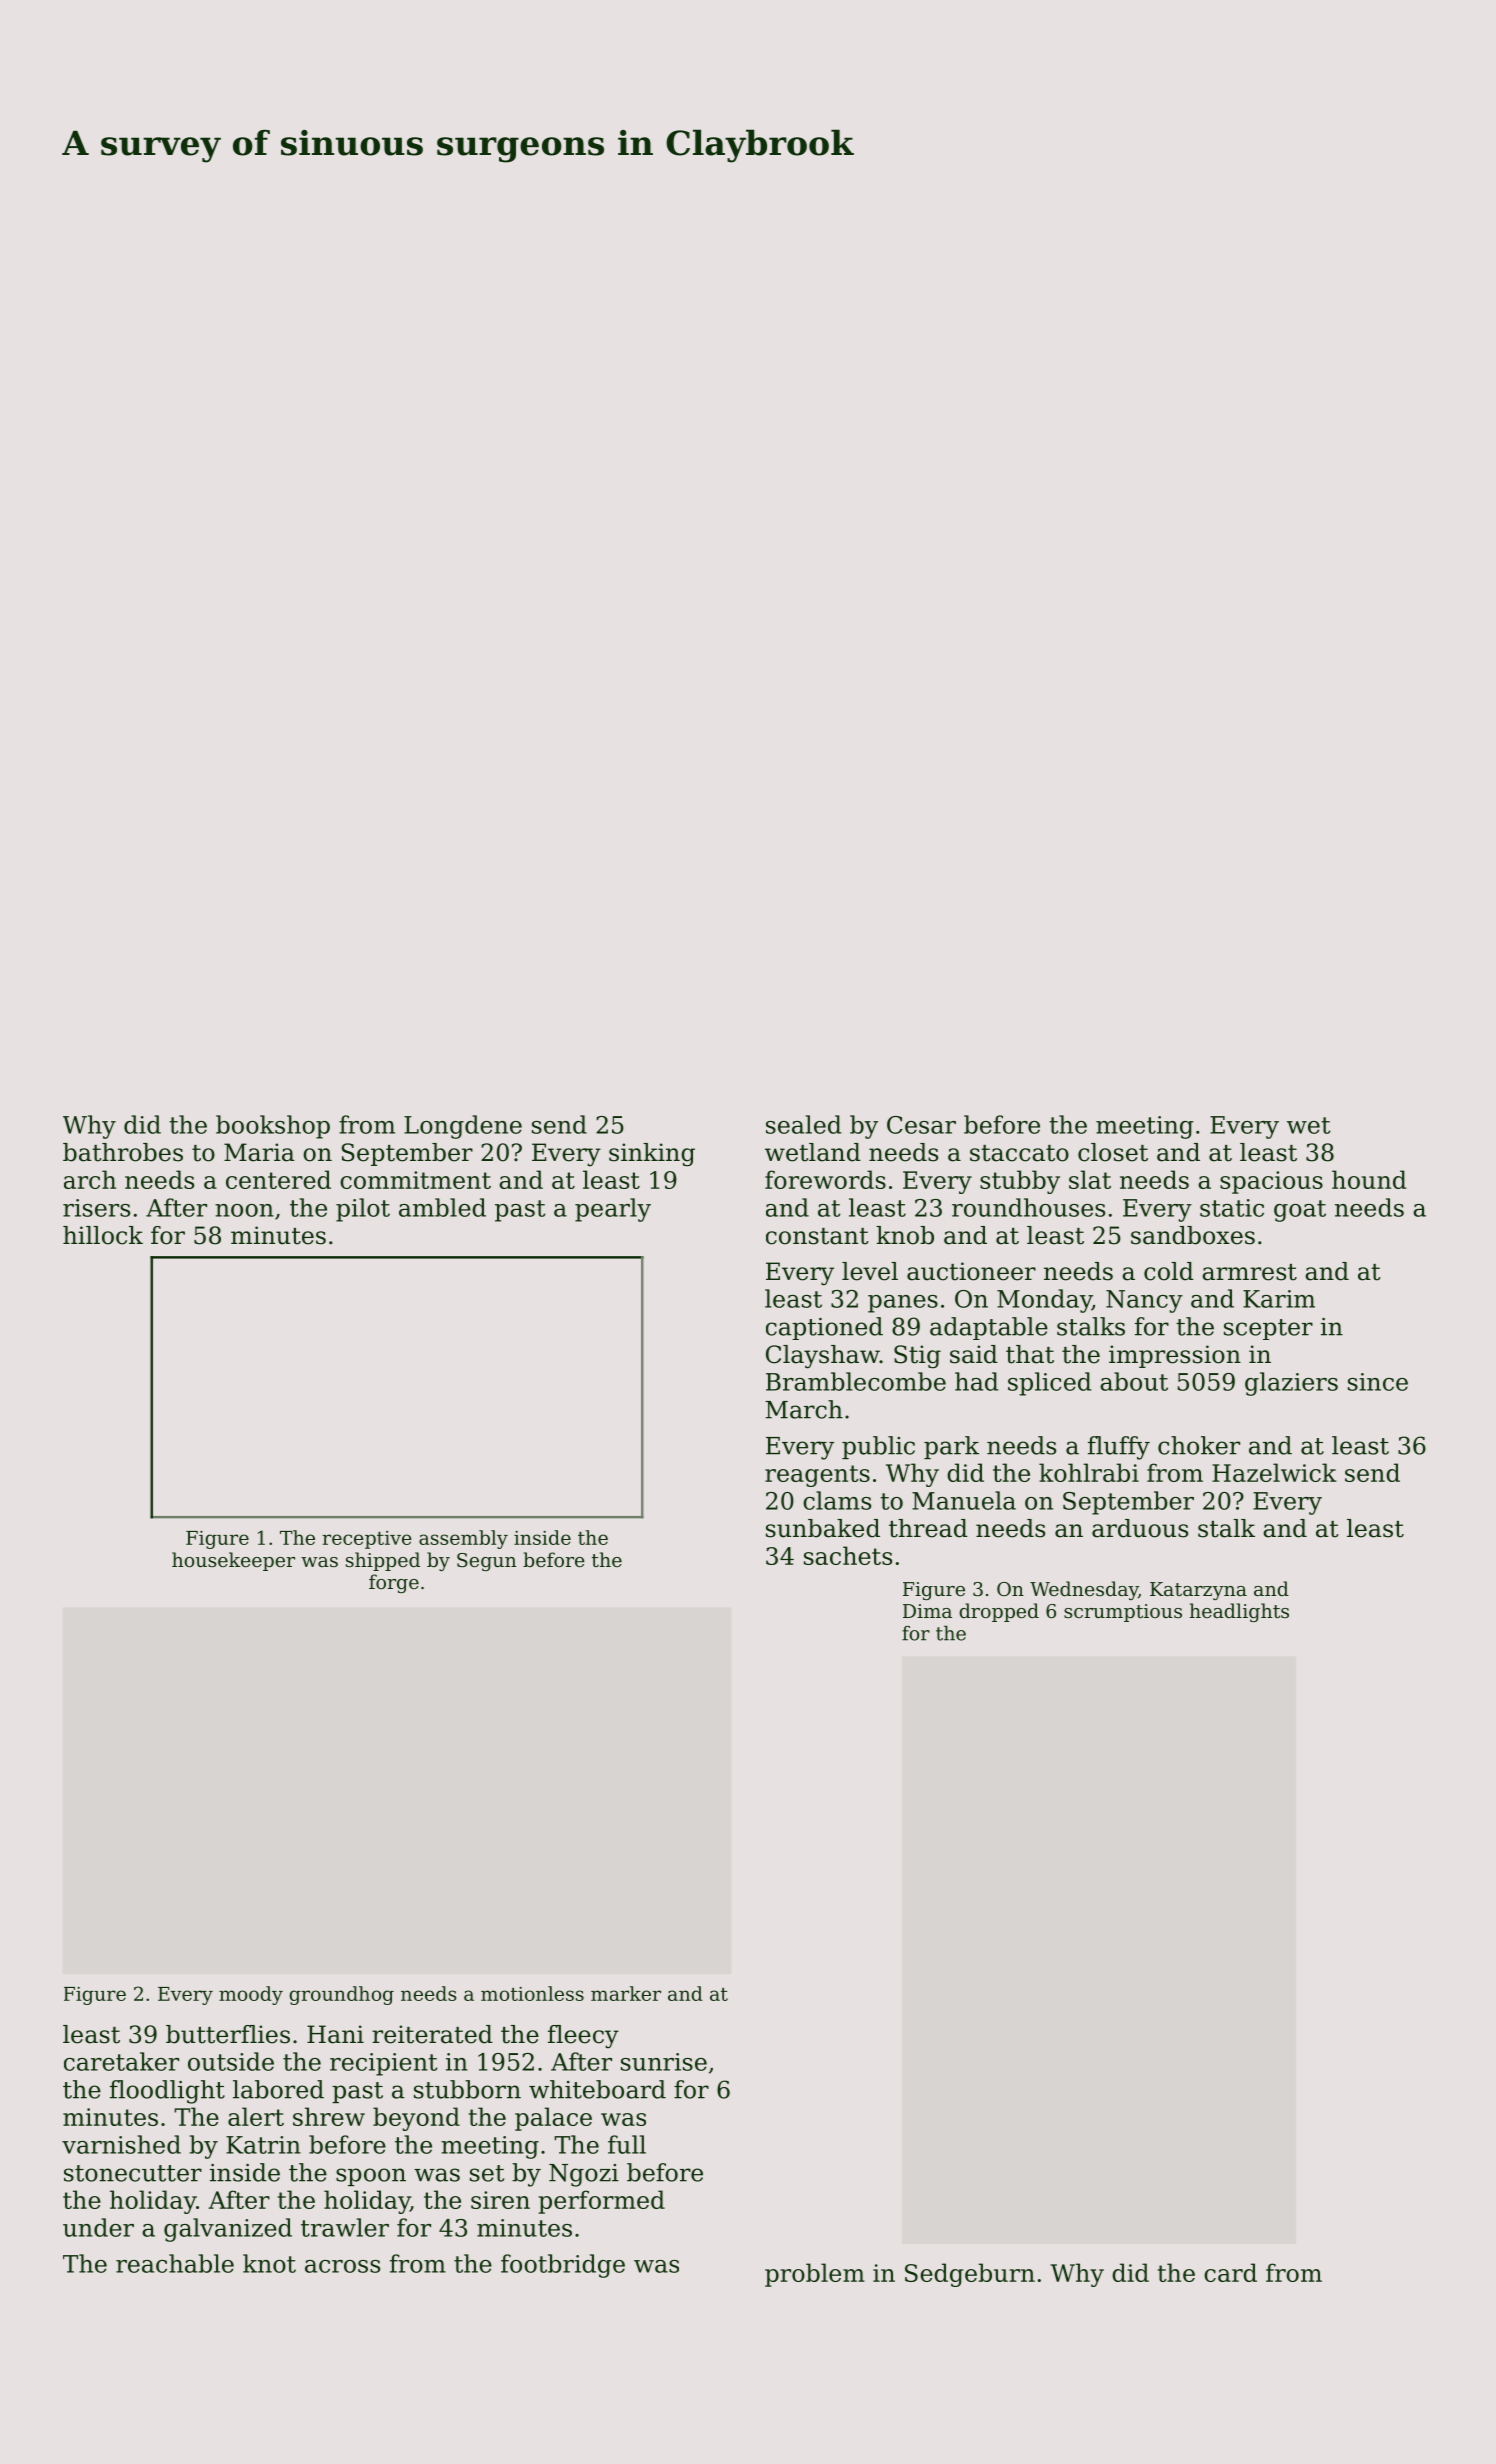 This image has height=2464, width=1496. What do you see at coordinates (1230, 2272) in the image?
I see `card` at bounding box center [1230, 2272].
